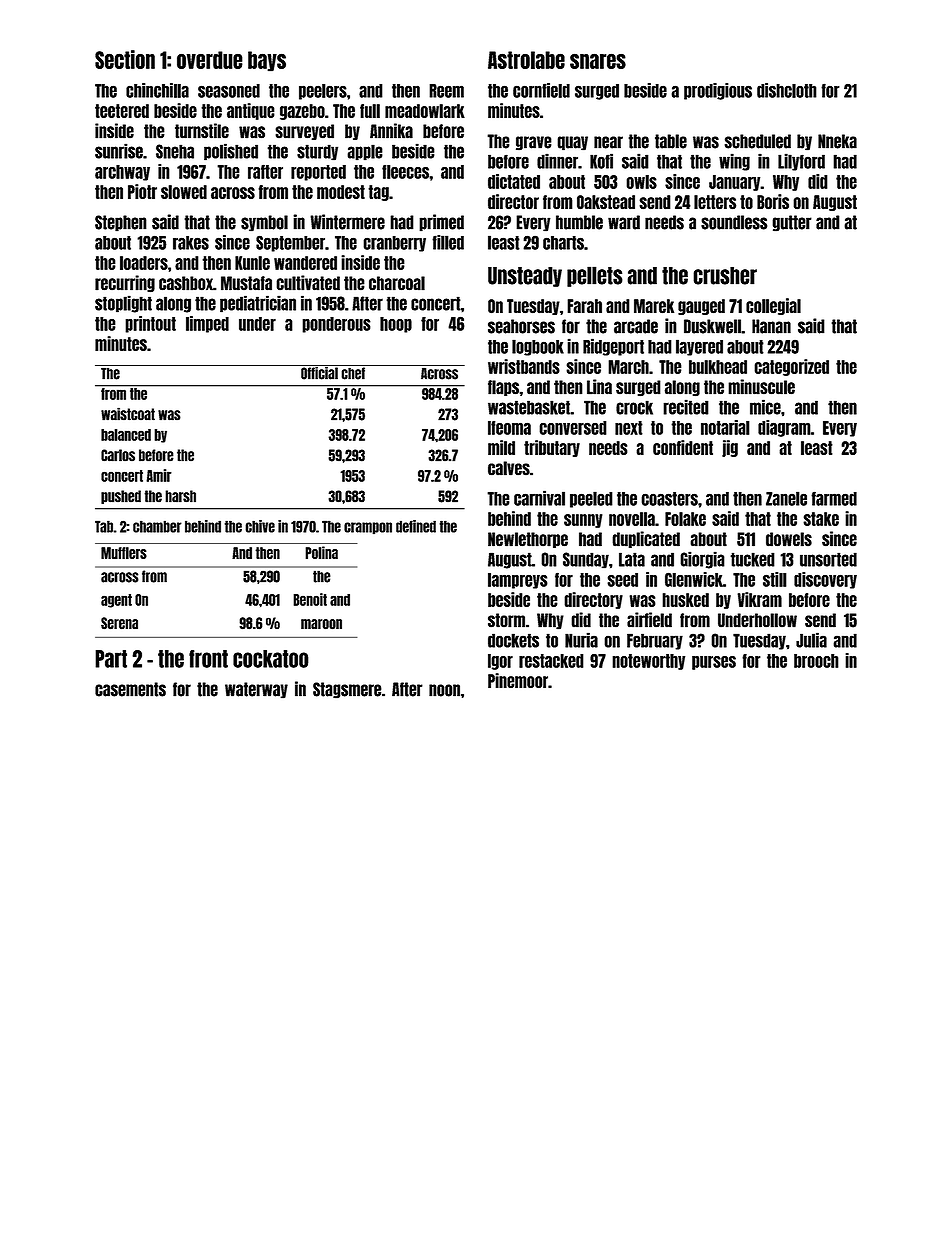  What do you see at coordinates (157, 526) in the screenshot?
I see `chamber` at bounding box center [157, 526].
